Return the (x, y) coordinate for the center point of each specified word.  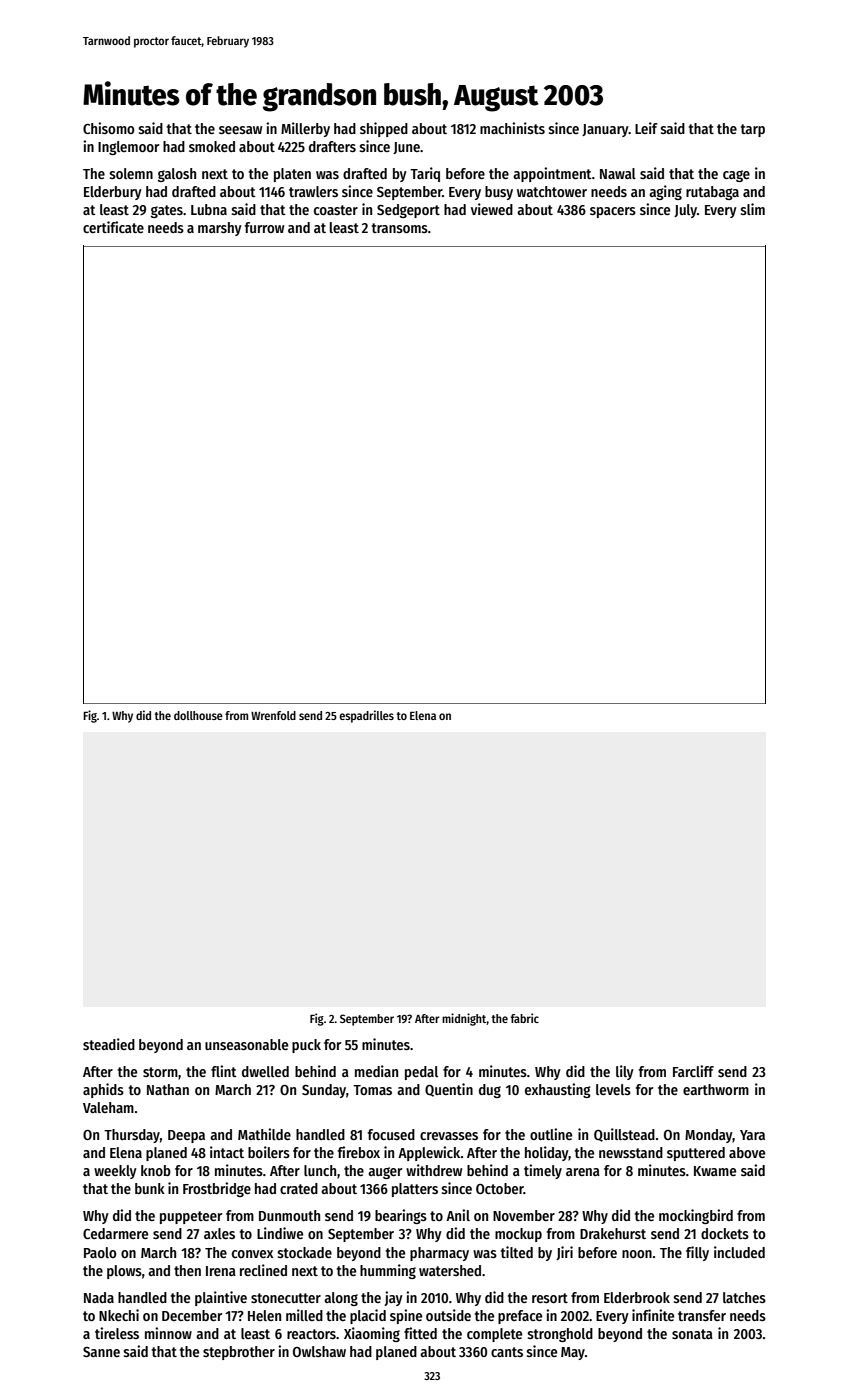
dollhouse (198, 715)
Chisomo (108, 128)
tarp (753, 130)
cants (507, 1352)
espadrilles (366, 716)
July (685, 211)
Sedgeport (408, 211)
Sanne (101, 1352)
